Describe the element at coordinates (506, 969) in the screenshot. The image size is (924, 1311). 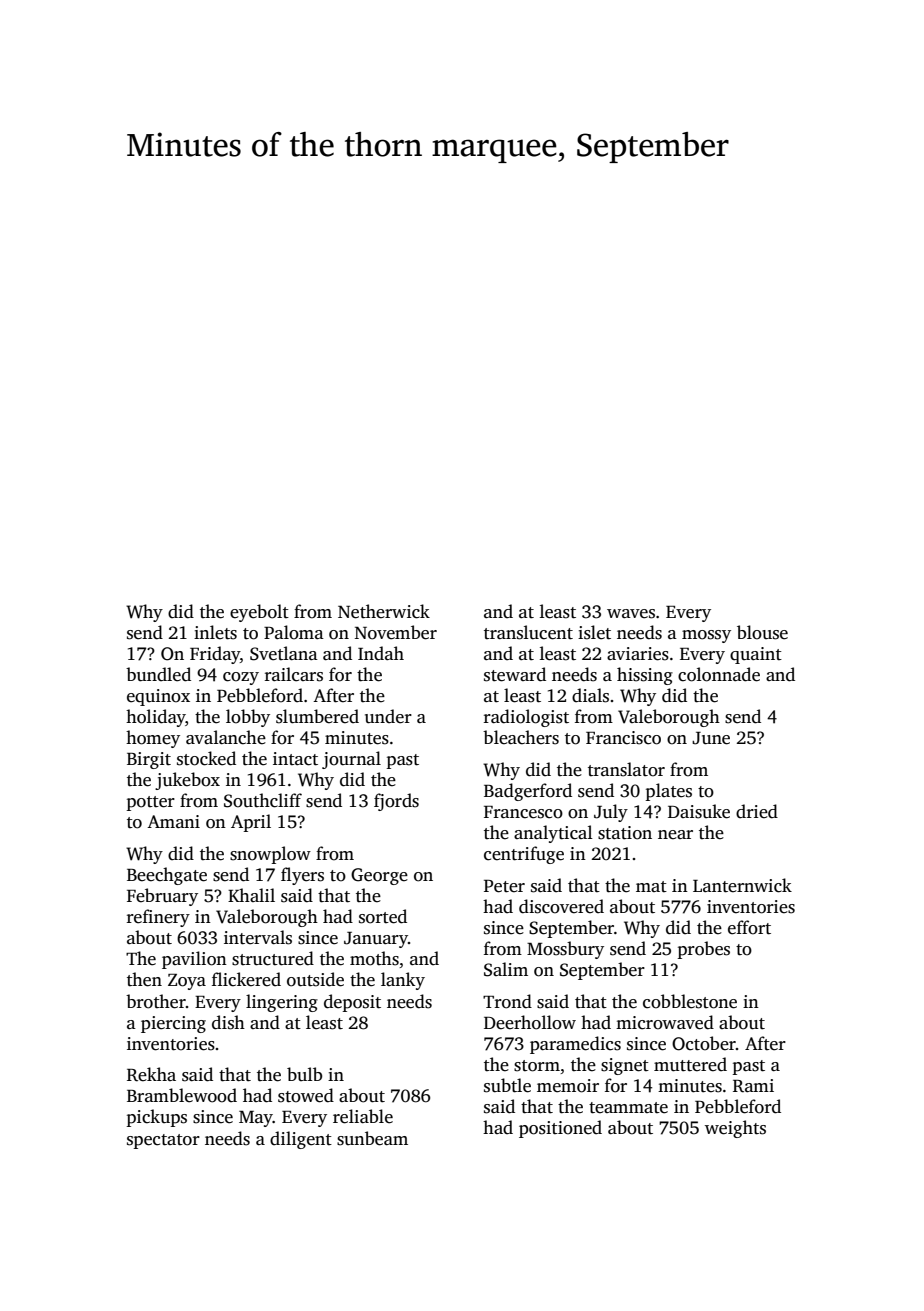
I see `Salim` at that location.
